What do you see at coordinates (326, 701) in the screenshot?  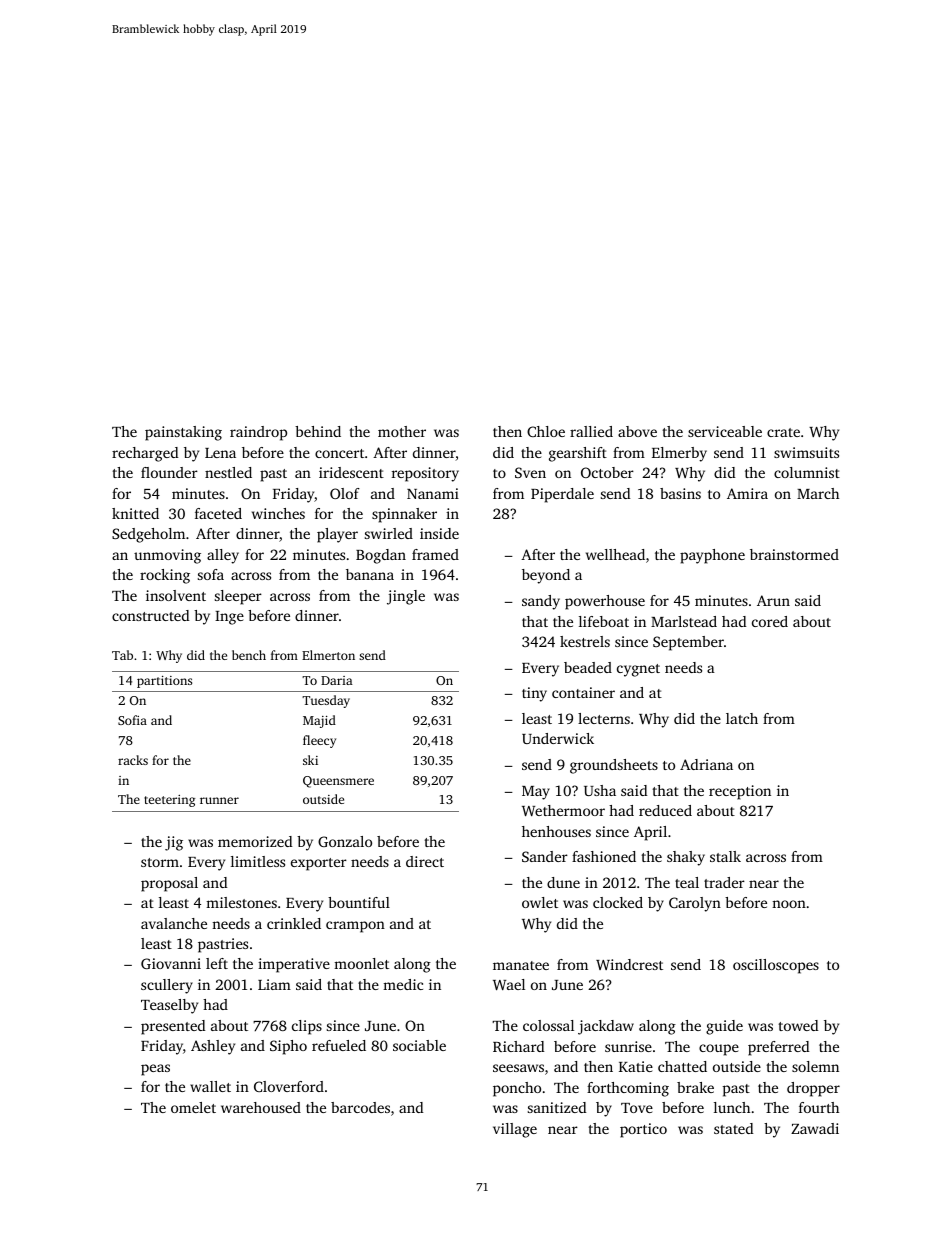 I see `Tuesday` at bounding box center [326, 701].
